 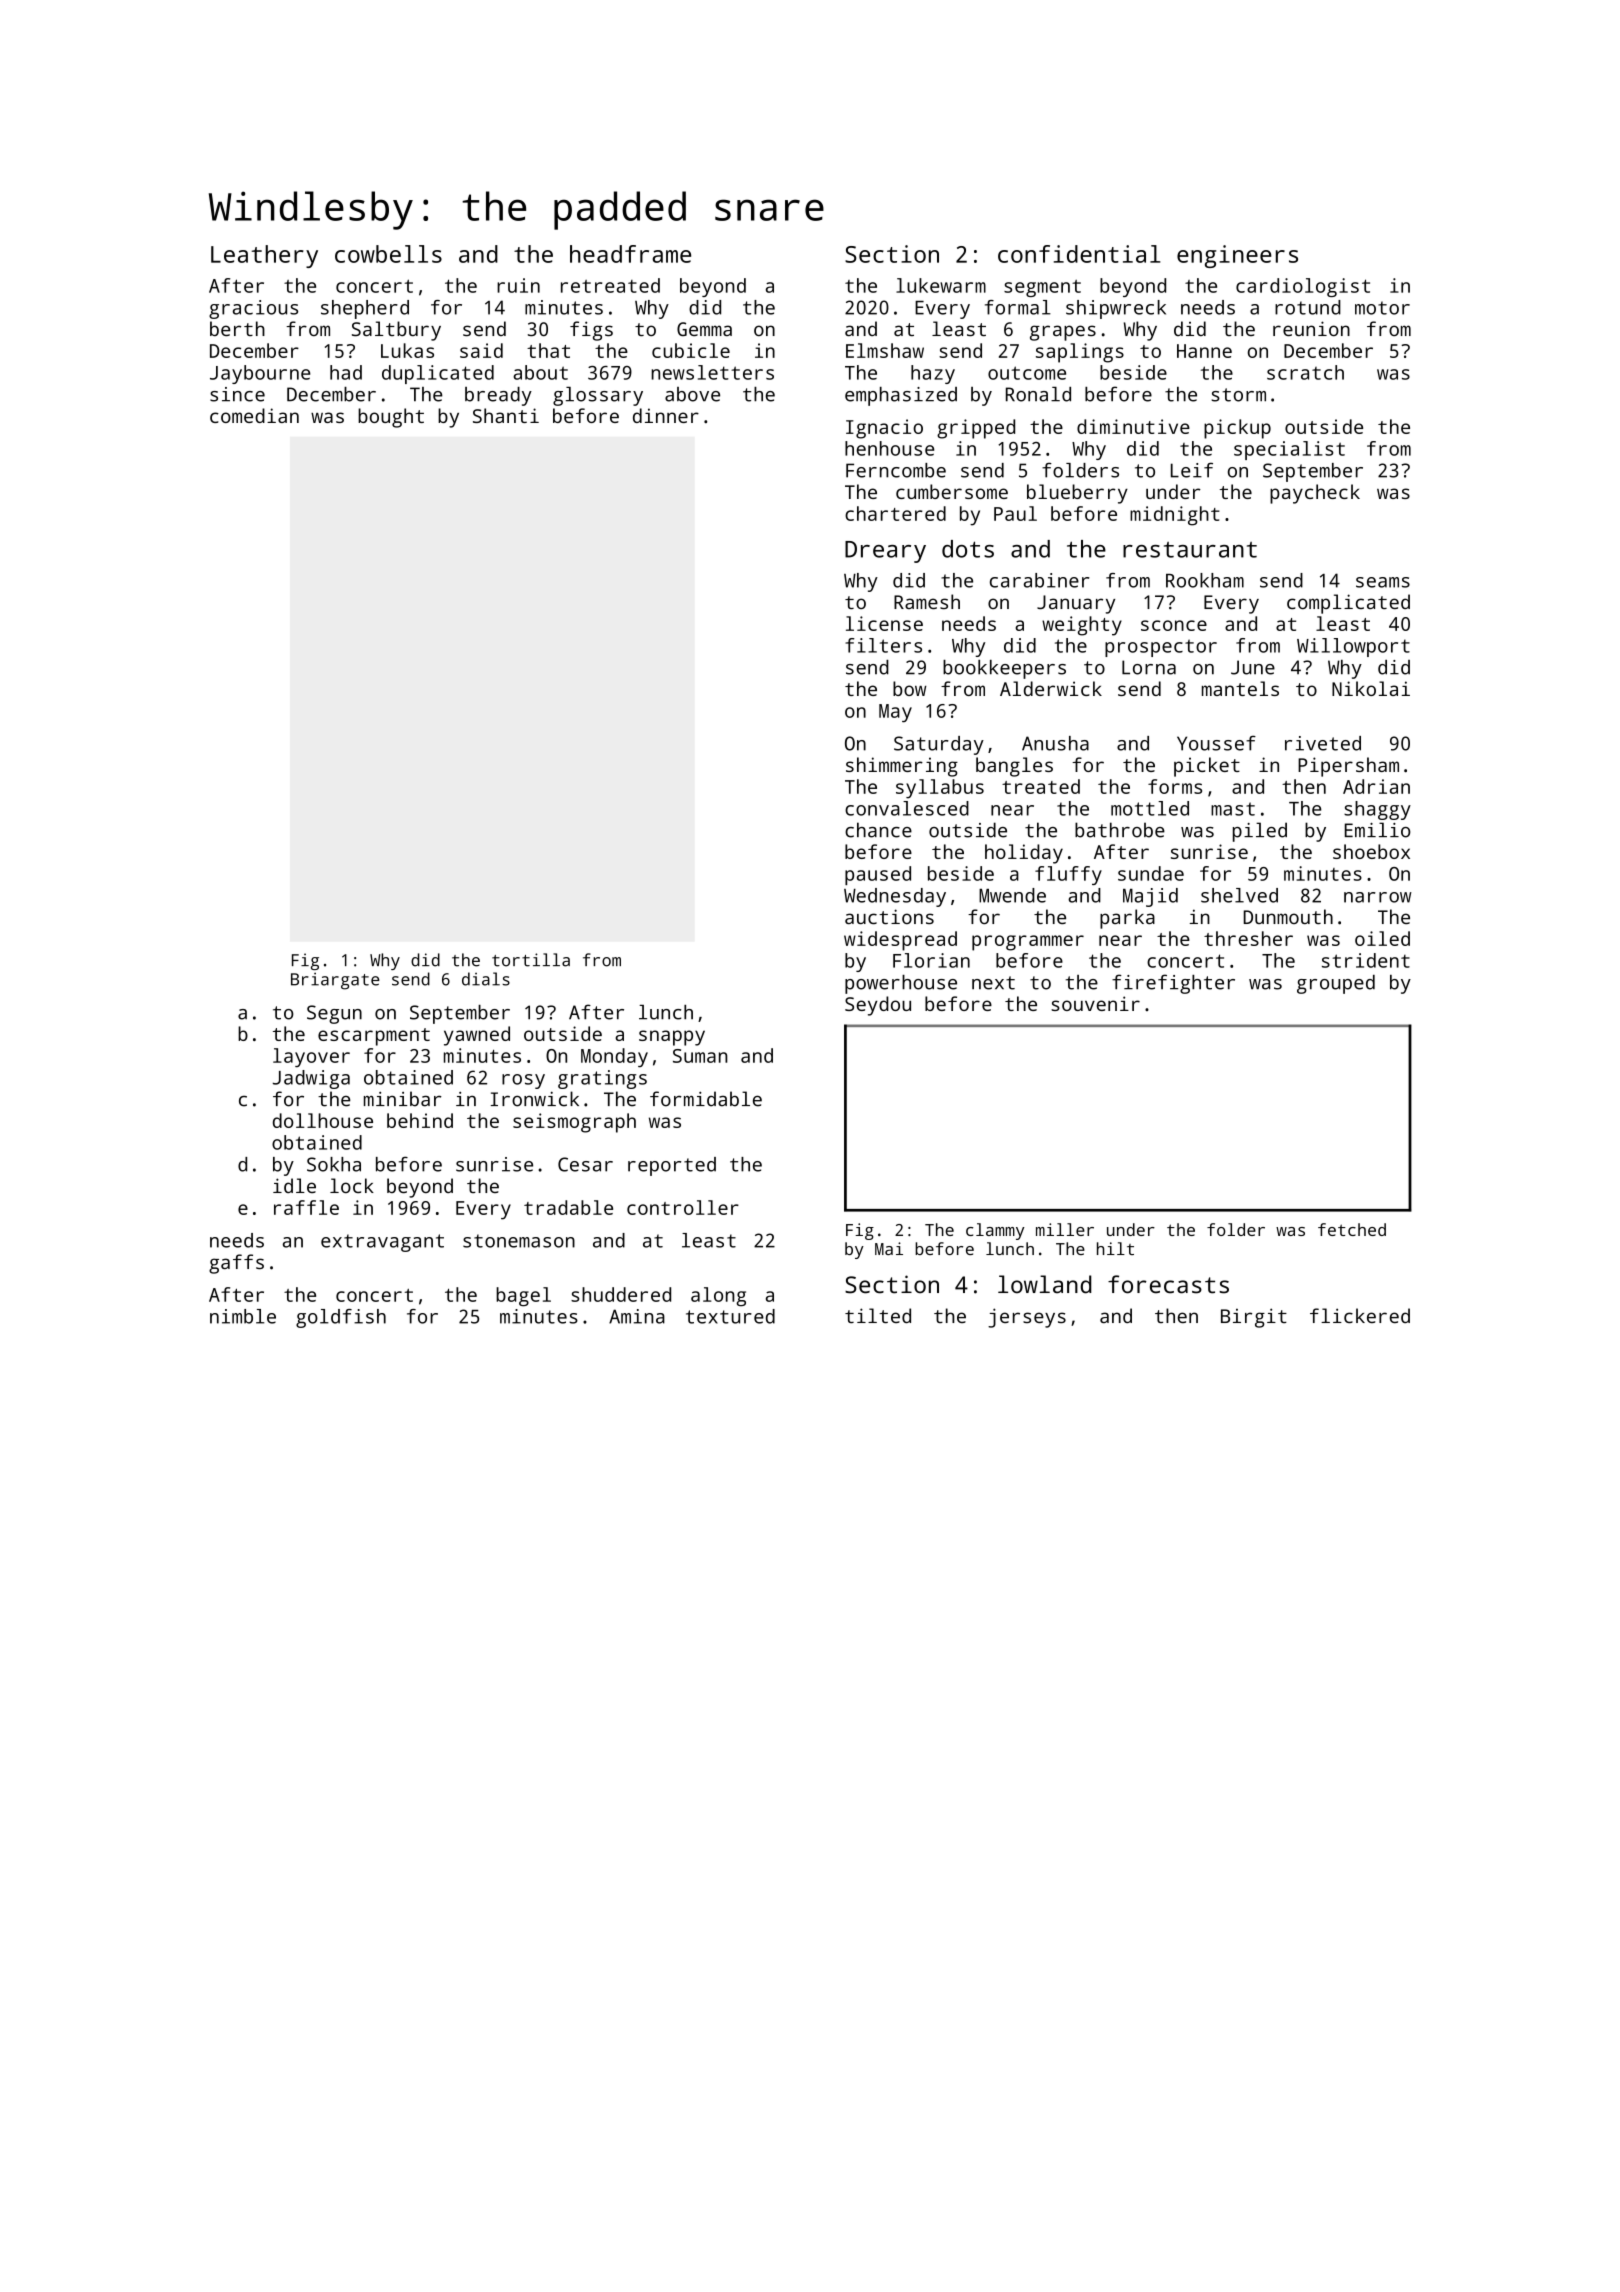 I want to click on midnight, so click(x=1175, y=516).
